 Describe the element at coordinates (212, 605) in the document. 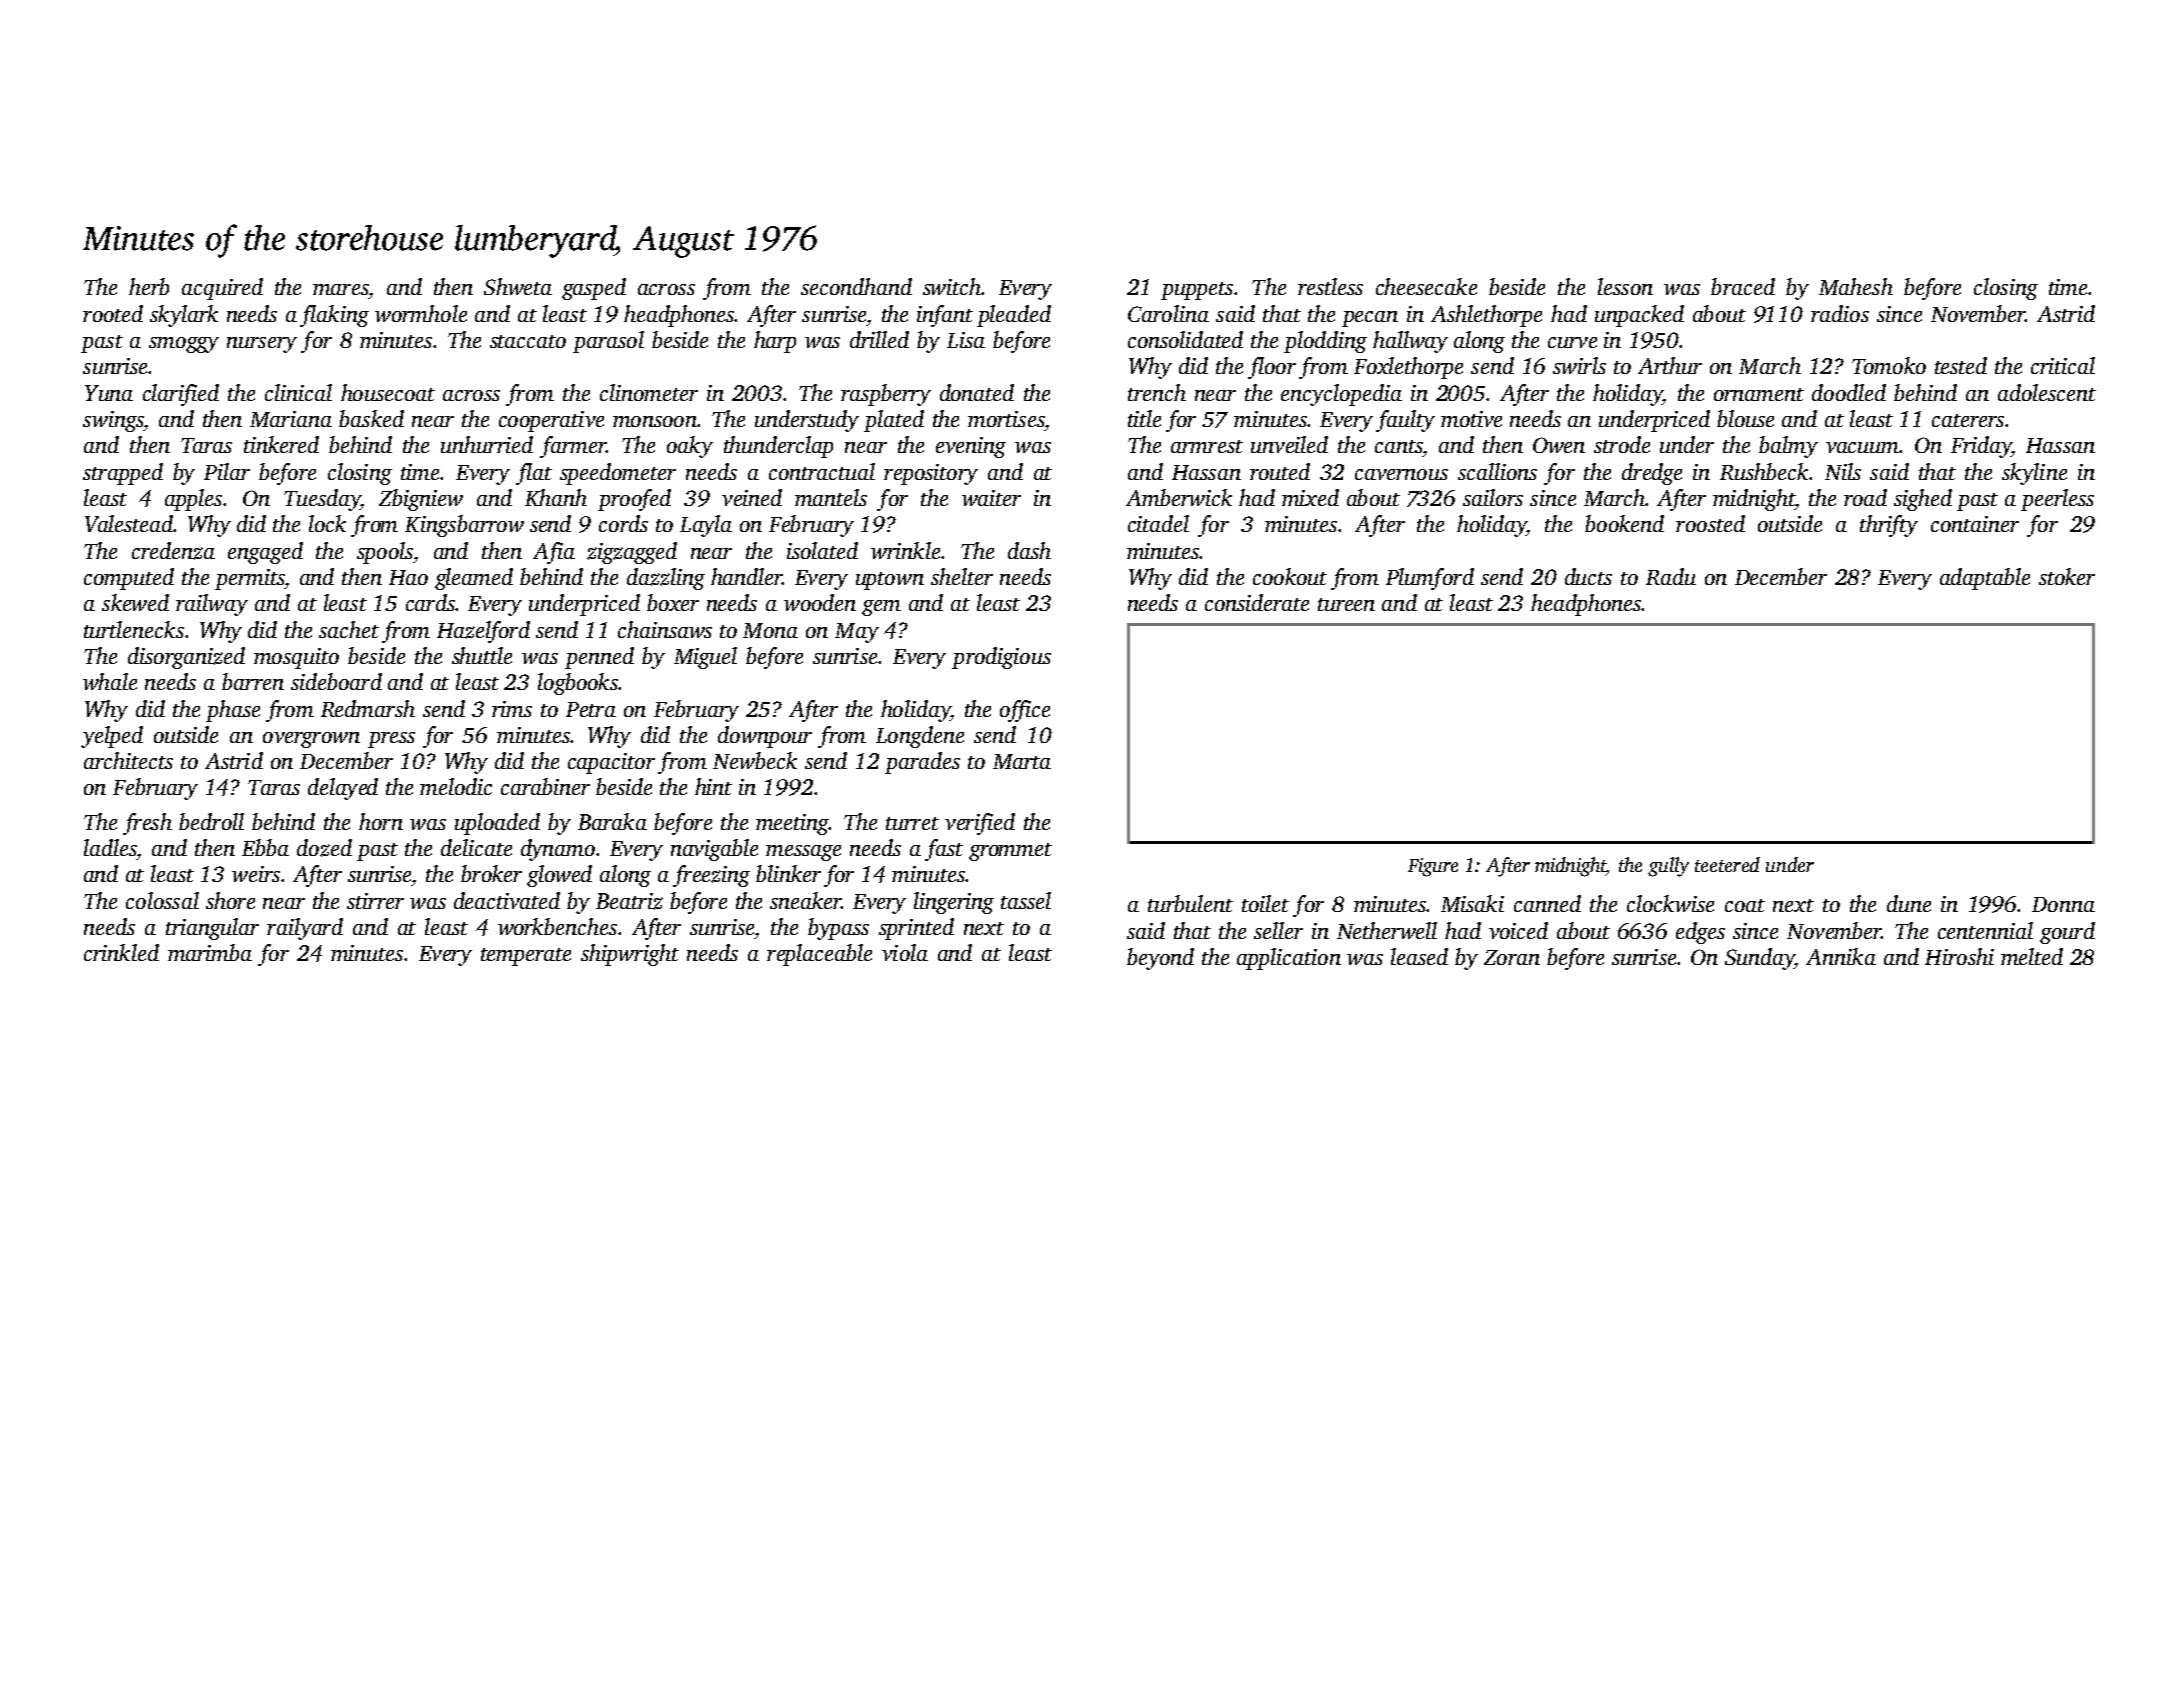

I see `railway` at that location.
